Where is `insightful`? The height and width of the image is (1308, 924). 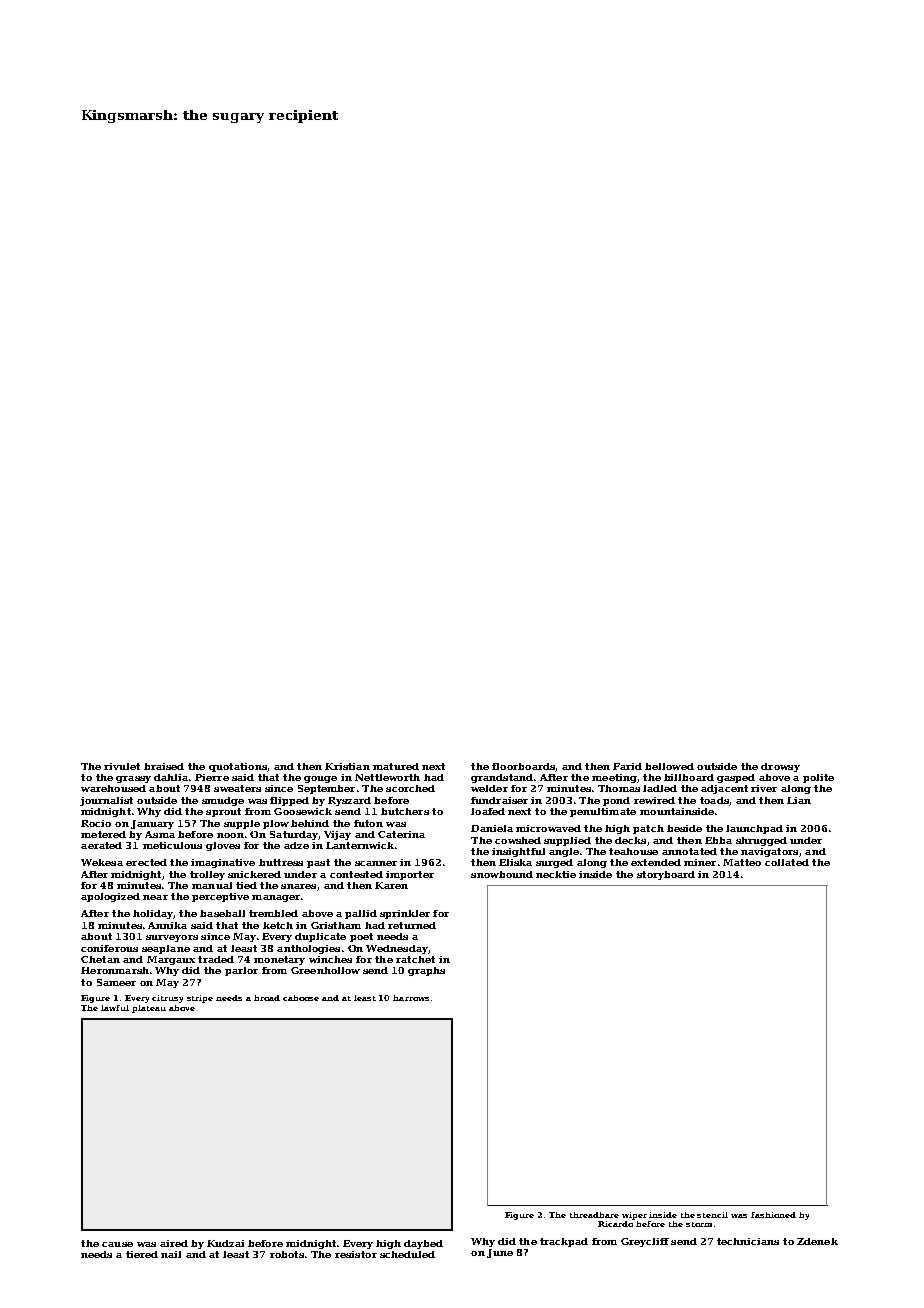 insightful is located at coordinates (518, 852).
